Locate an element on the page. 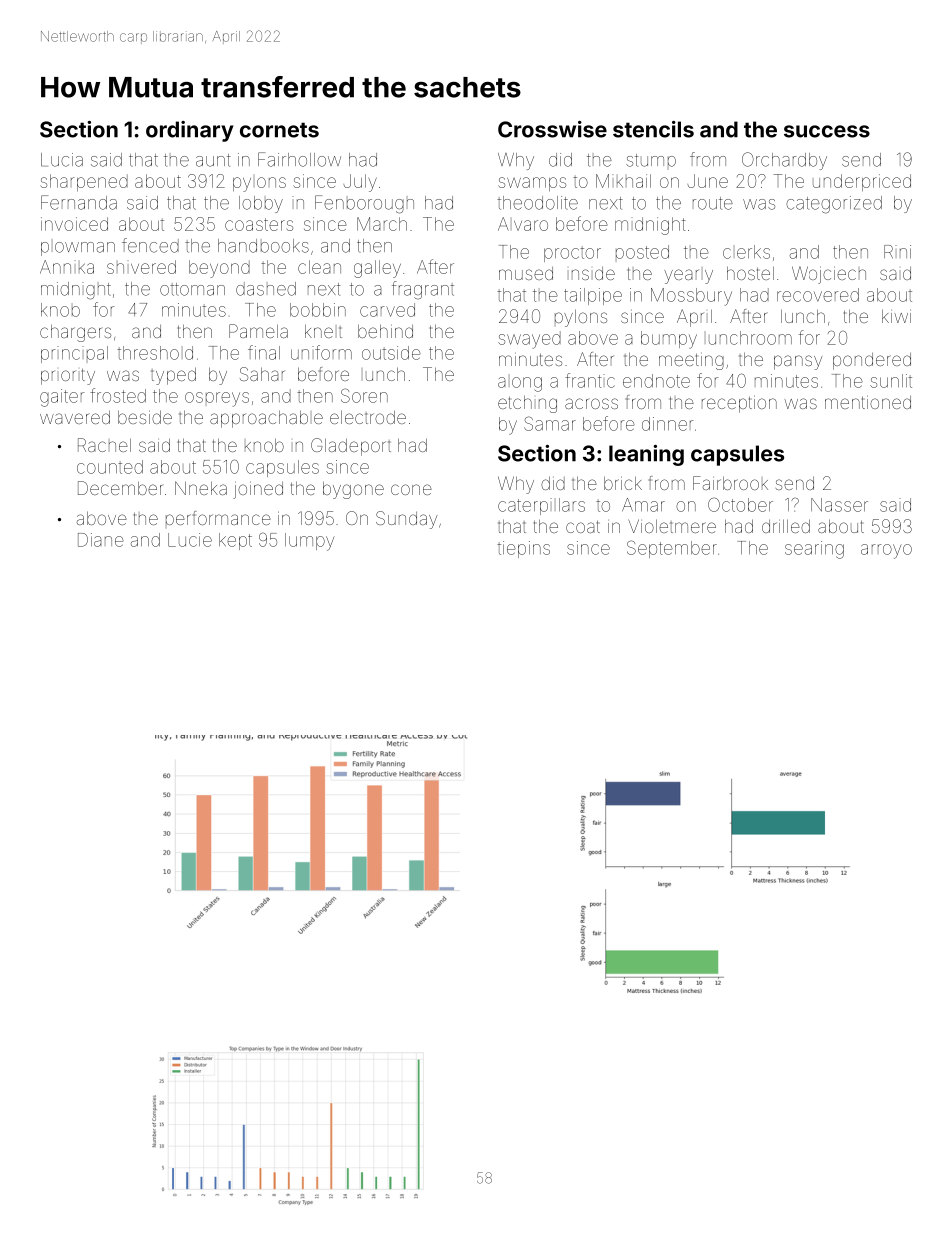 Image resolution: width=952 pixels, height=1233 pixels. caterpillars is located at coordinates (541, 506).
